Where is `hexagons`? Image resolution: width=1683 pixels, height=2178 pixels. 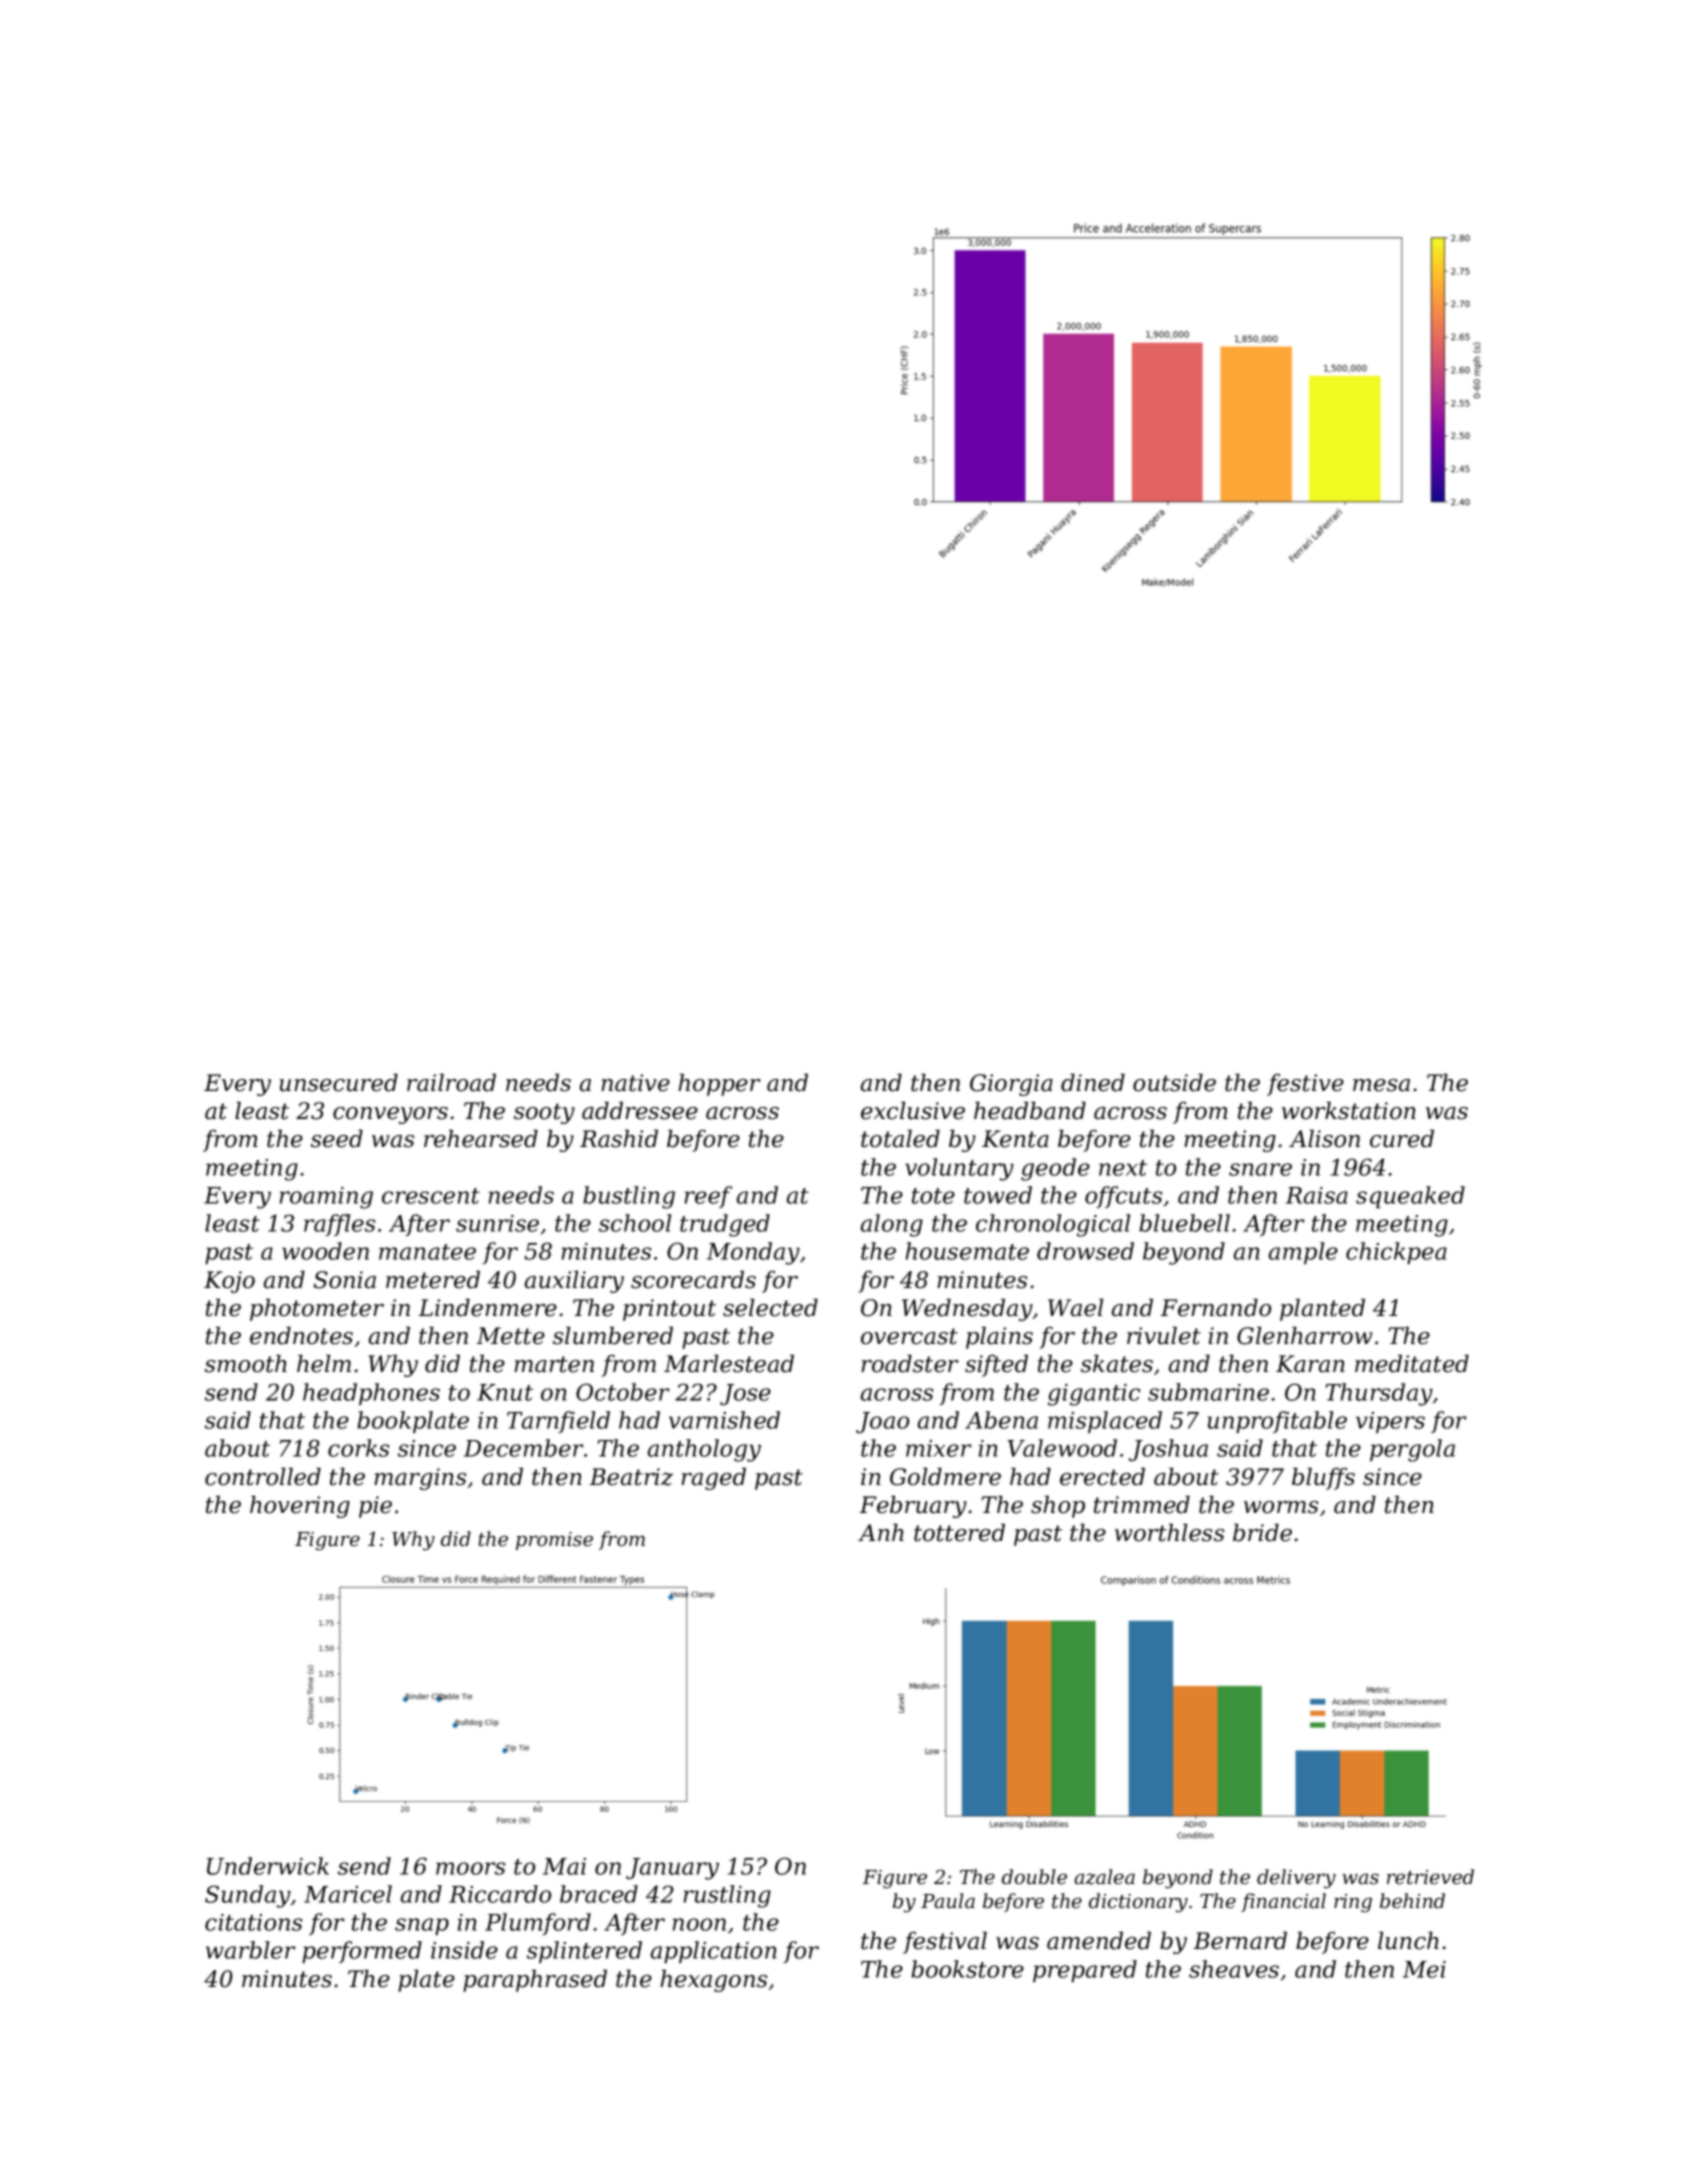
hexagons is located at coordinates (713, 1981).
